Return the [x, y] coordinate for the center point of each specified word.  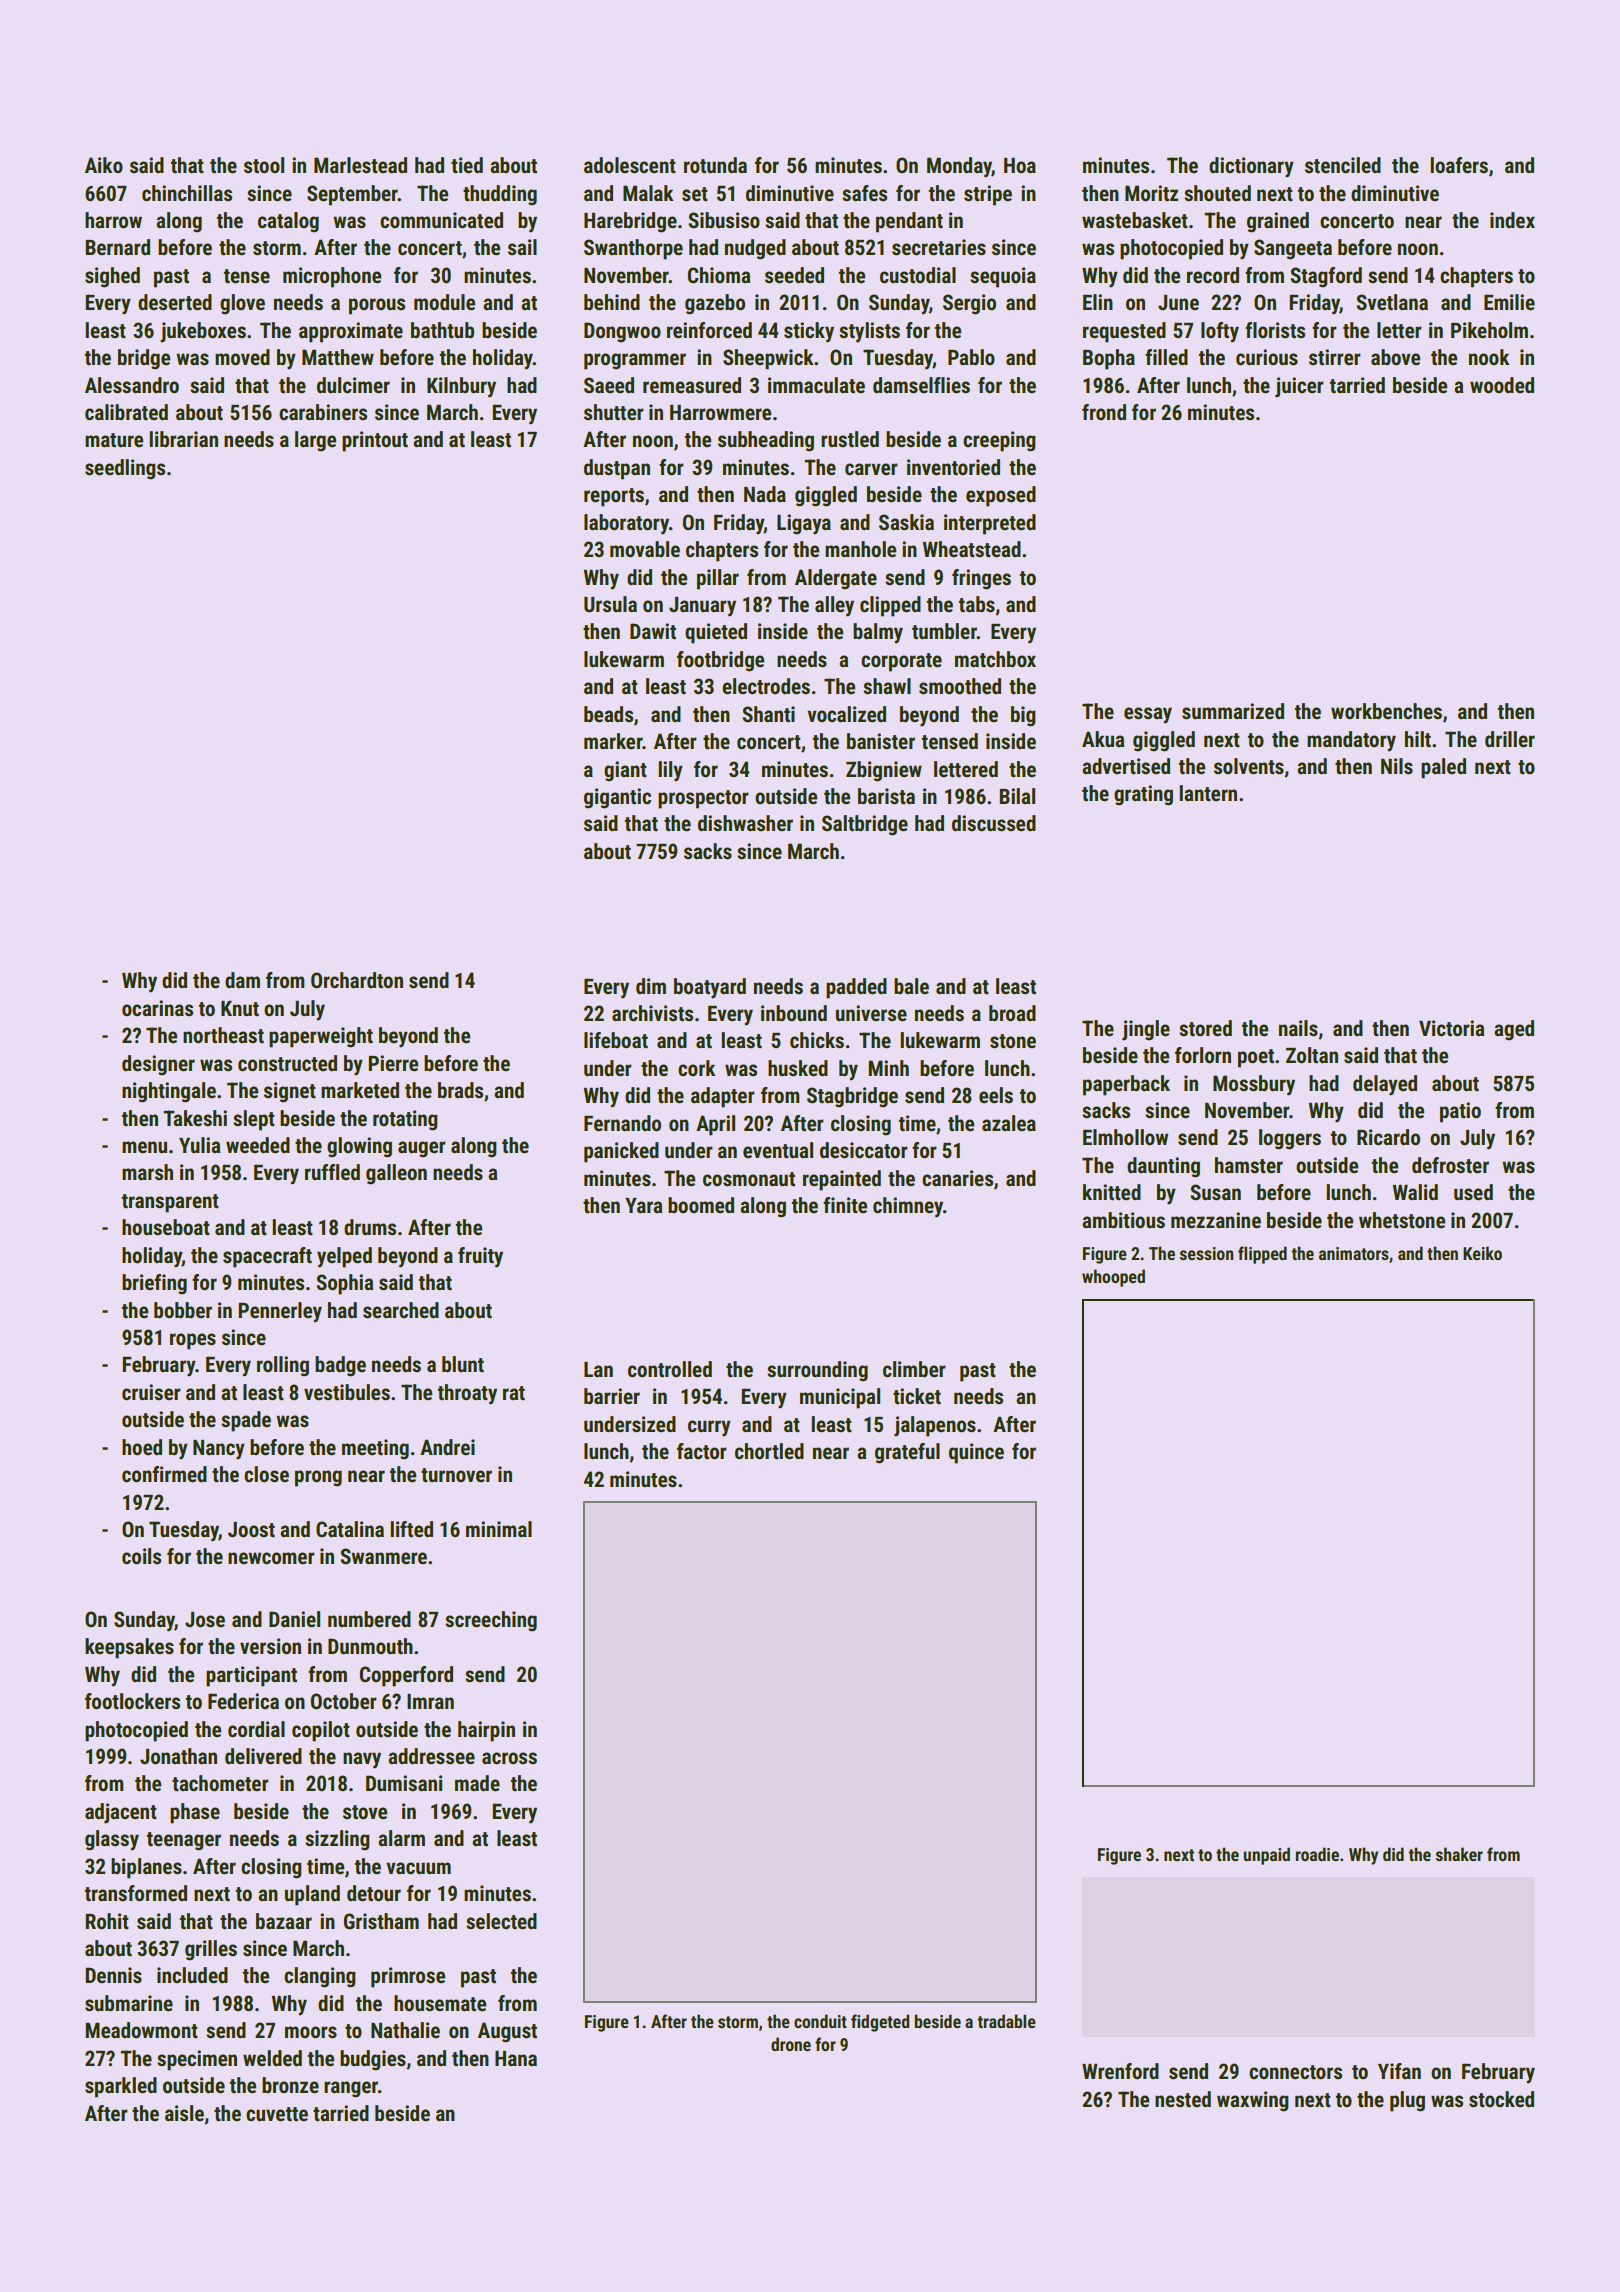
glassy [112, 1840]
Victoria [1451, 1028]
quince [976, 1453]
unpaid [1266, 1856]
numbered [369, 1619]
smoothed [960, 686]
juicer [1299, 387]
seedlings [125, 469]
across [509, 1758]
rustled [850, 439]
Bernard [117, 247]
